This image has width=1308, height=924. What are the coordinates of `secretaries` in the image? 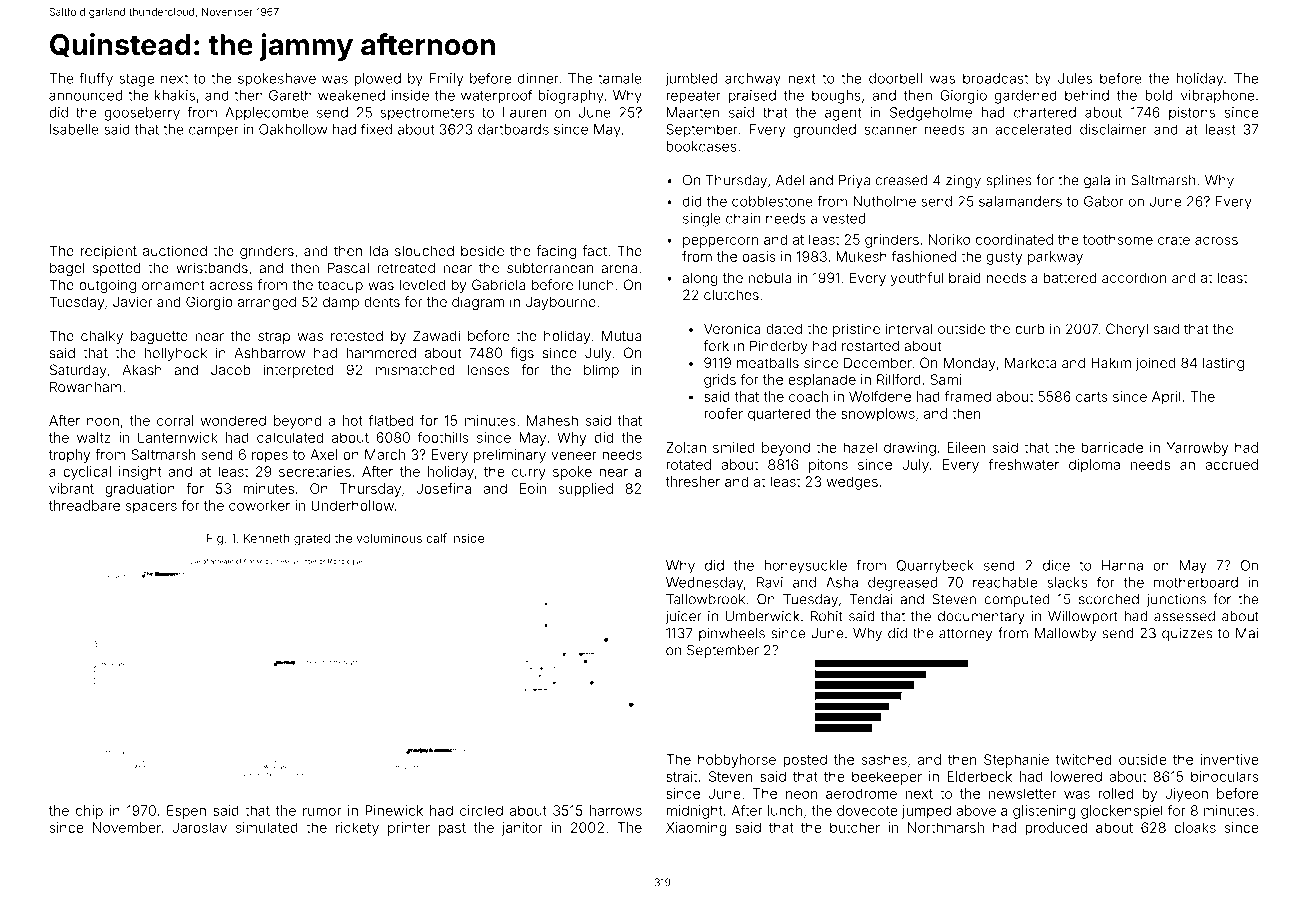 It's located at (315, 471).
